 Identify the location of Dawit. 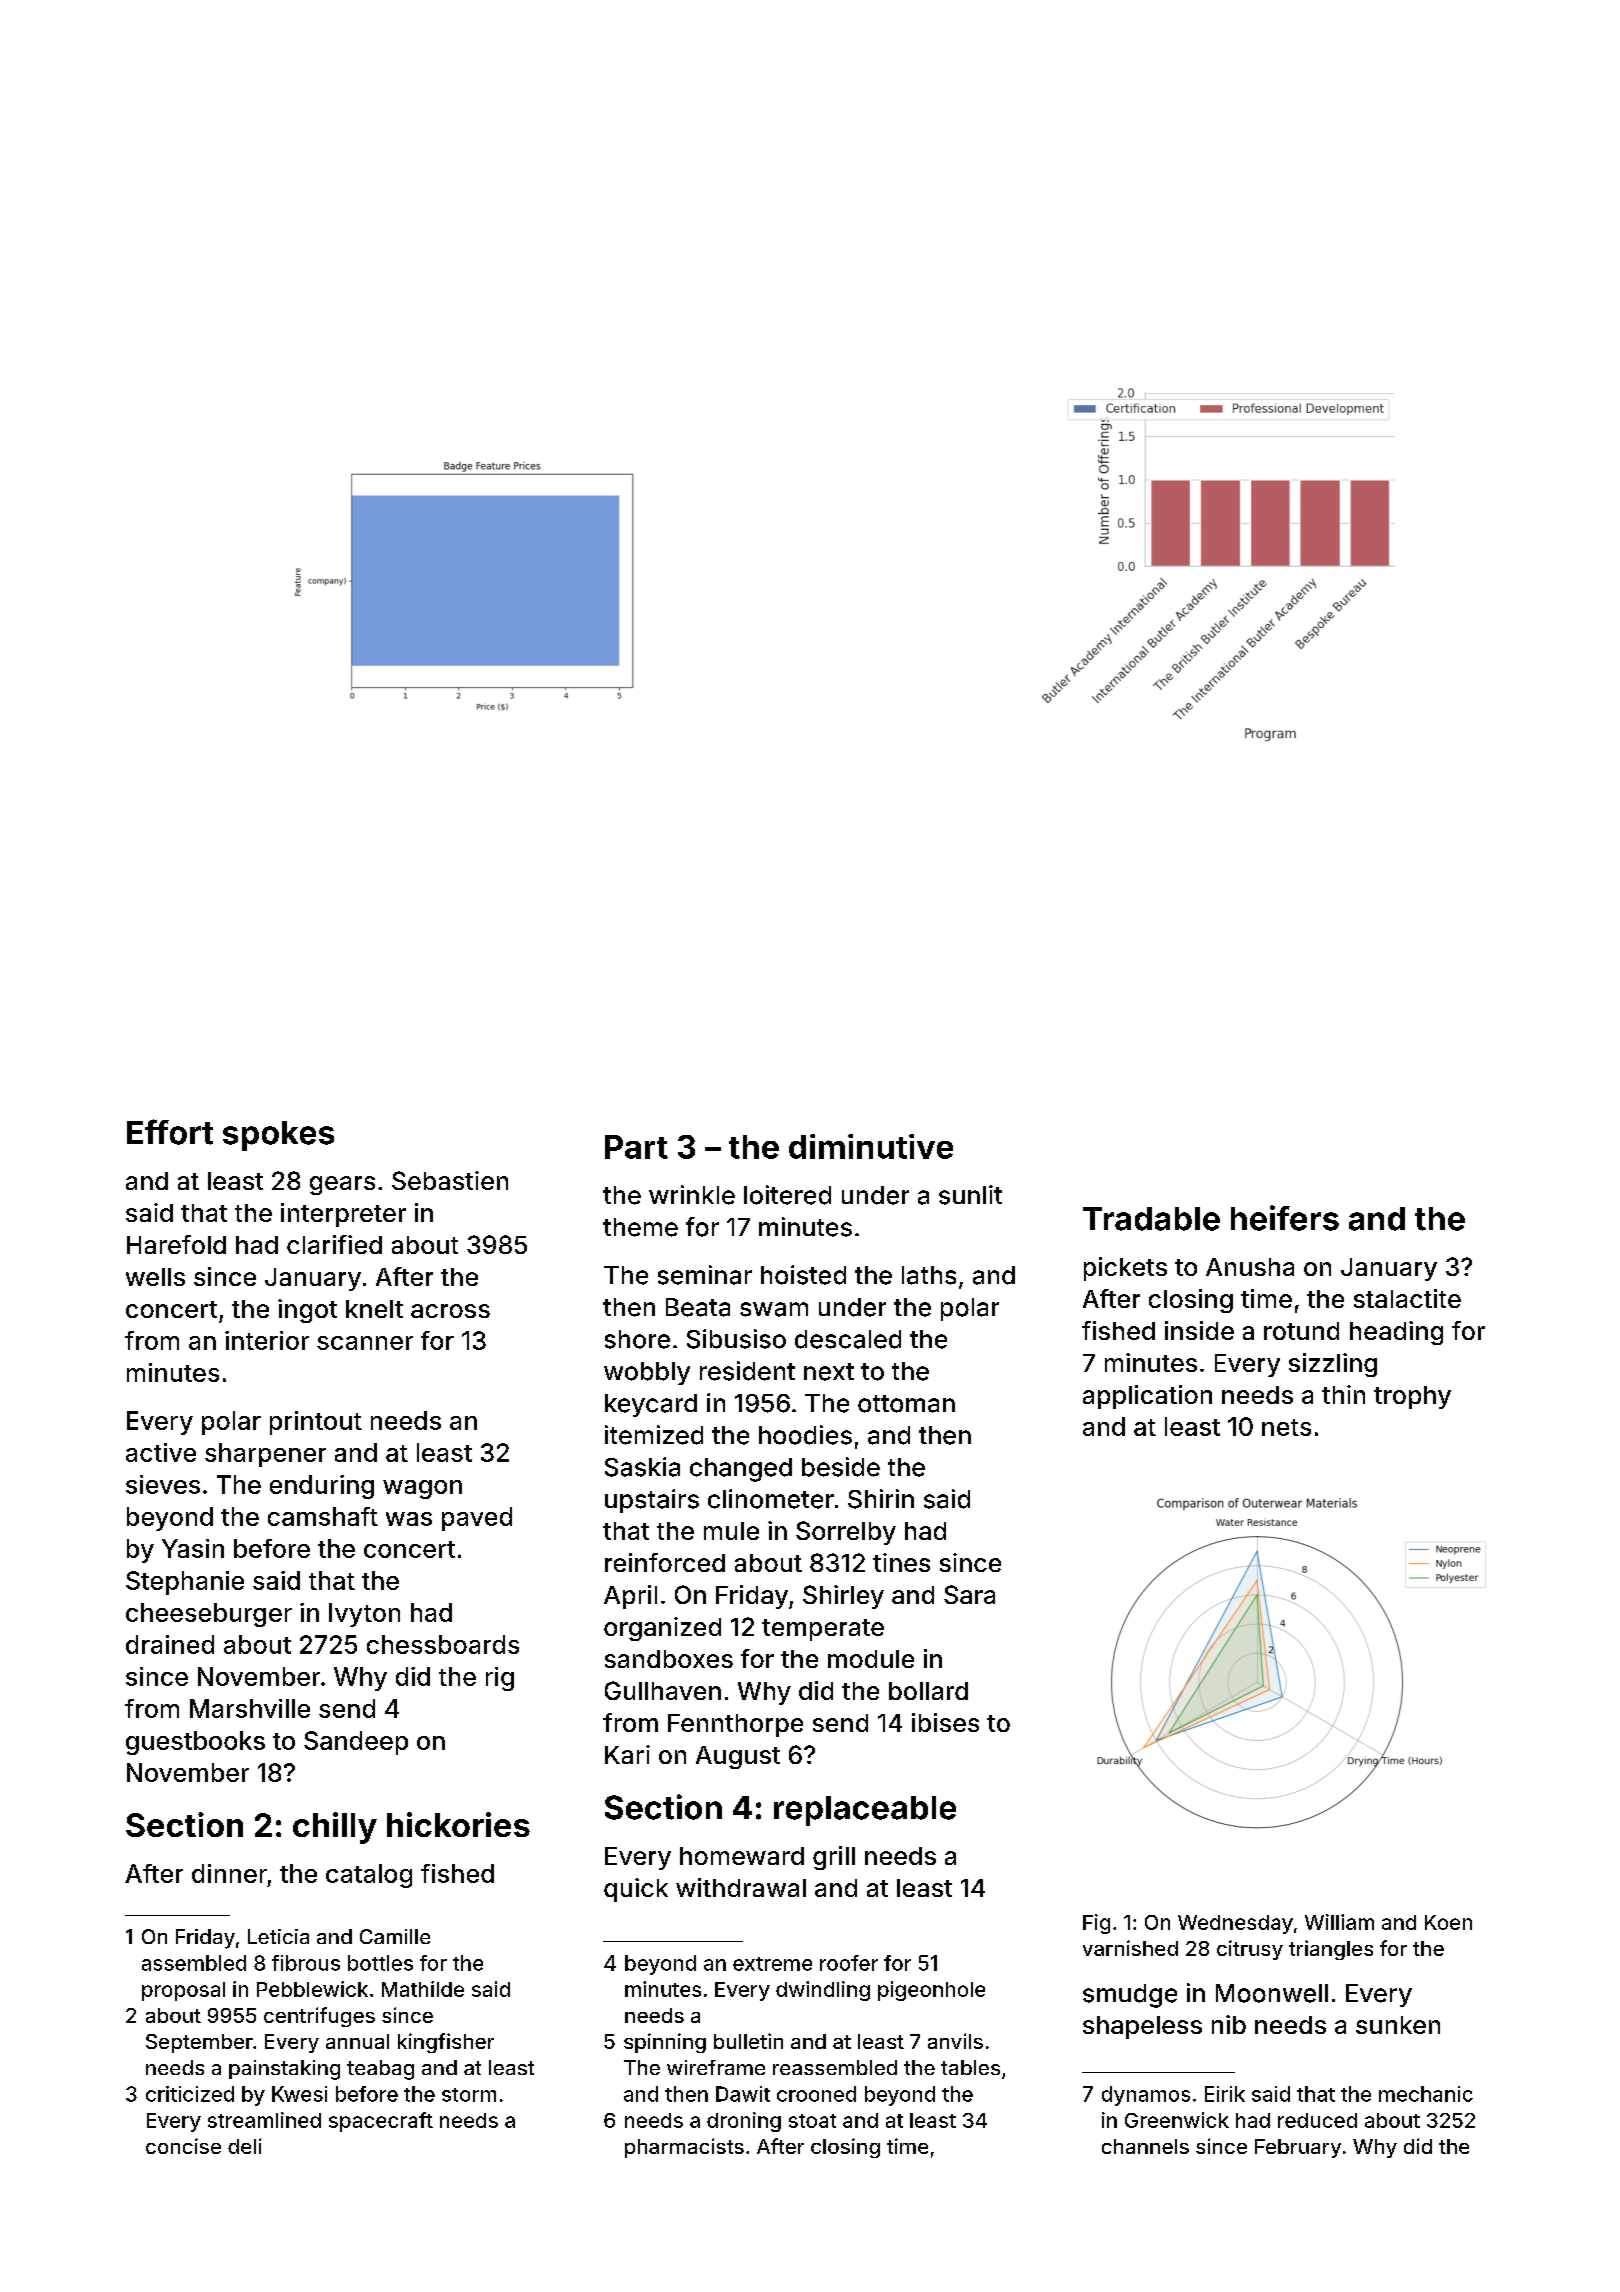
(743, 2094).
